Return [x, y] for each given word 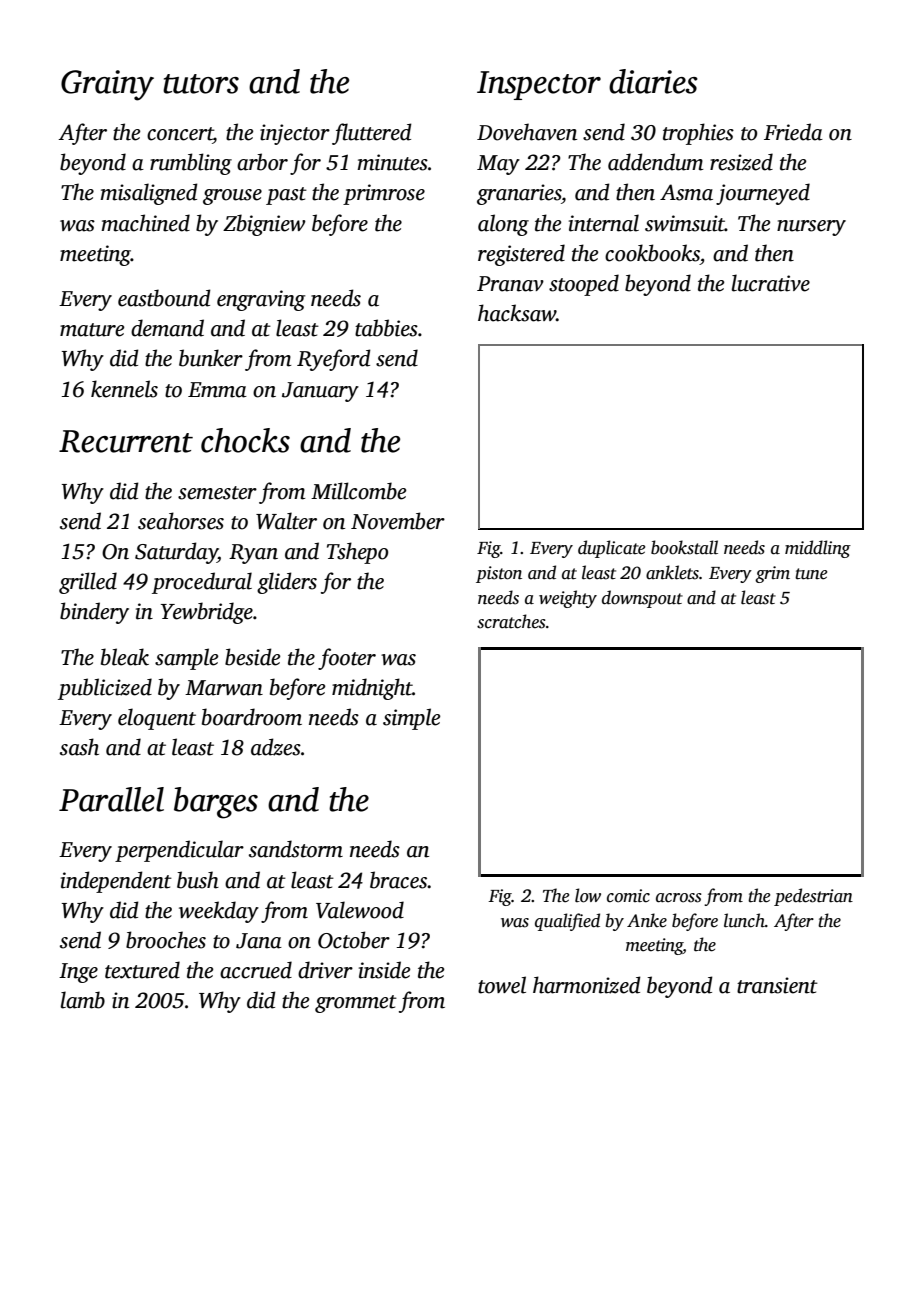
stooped [584, 285]
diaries [653, 81]
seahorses [181, 521]
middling [818, 549]
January [320, 392]
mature [92, 330]
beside [252, 657]
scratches [511, 621]
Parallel [111, 799]
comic [628, 896]
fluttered [372, 134]
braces [399, 880]
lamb [83, 1000]
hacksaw [517, 313]
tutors [201, 84]
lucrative [771, 283]
